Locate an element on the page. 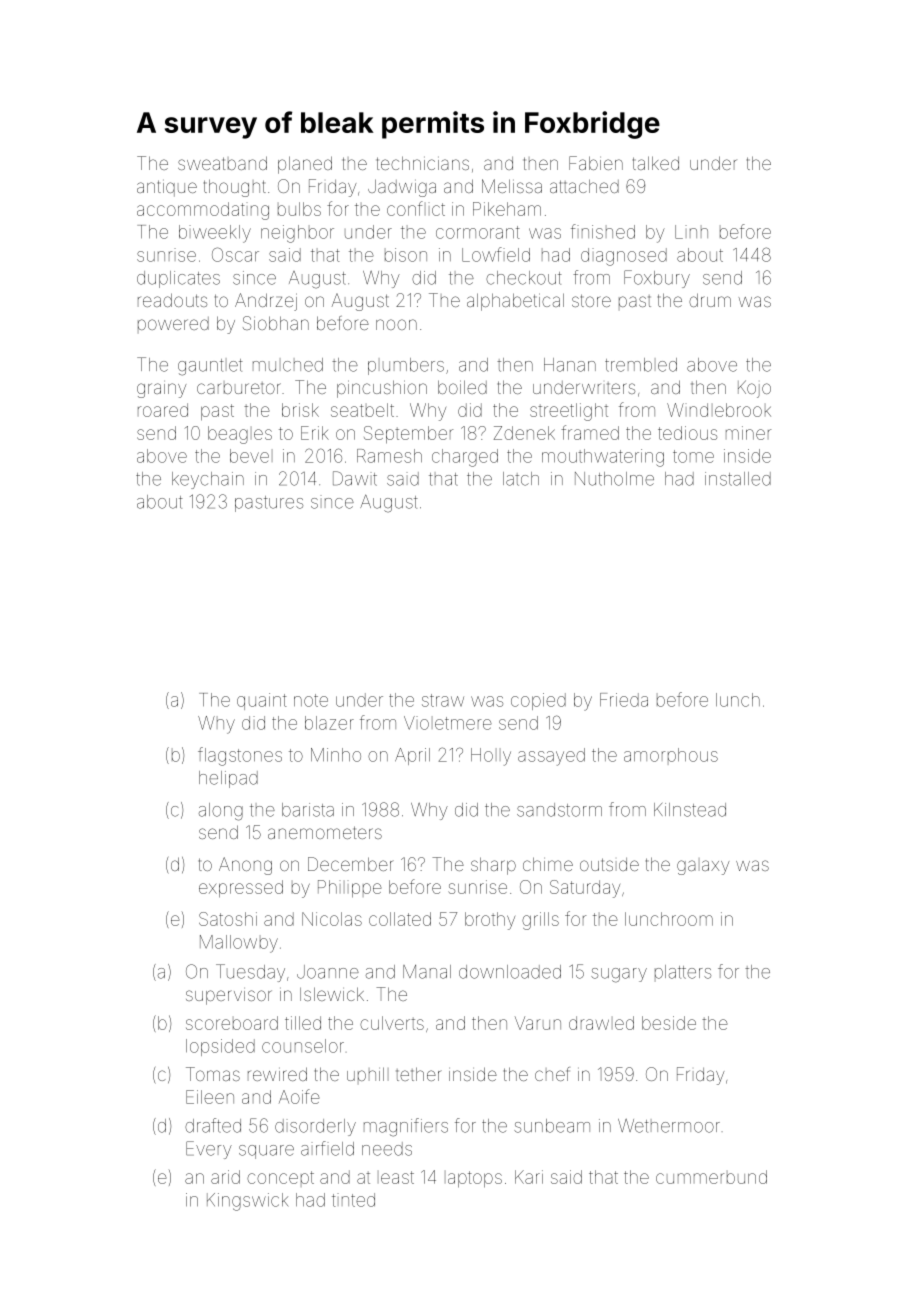 This image has width=908, height=1316. Varun is located at coordinates (538, 1023).
